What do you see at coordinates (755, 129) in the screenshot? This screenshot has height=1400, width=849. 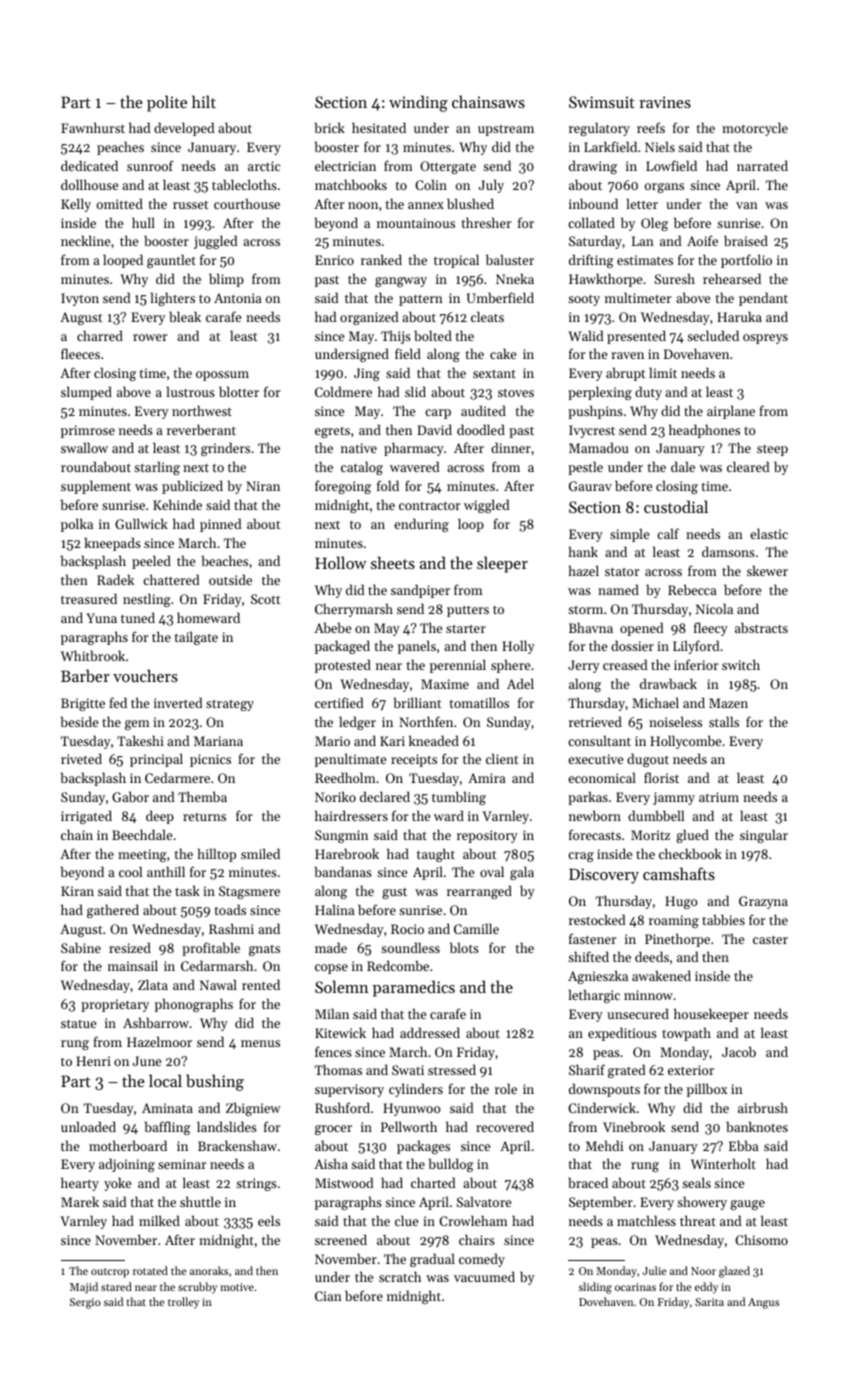 I see `motorcycle` at bounding box center [755, 129].
